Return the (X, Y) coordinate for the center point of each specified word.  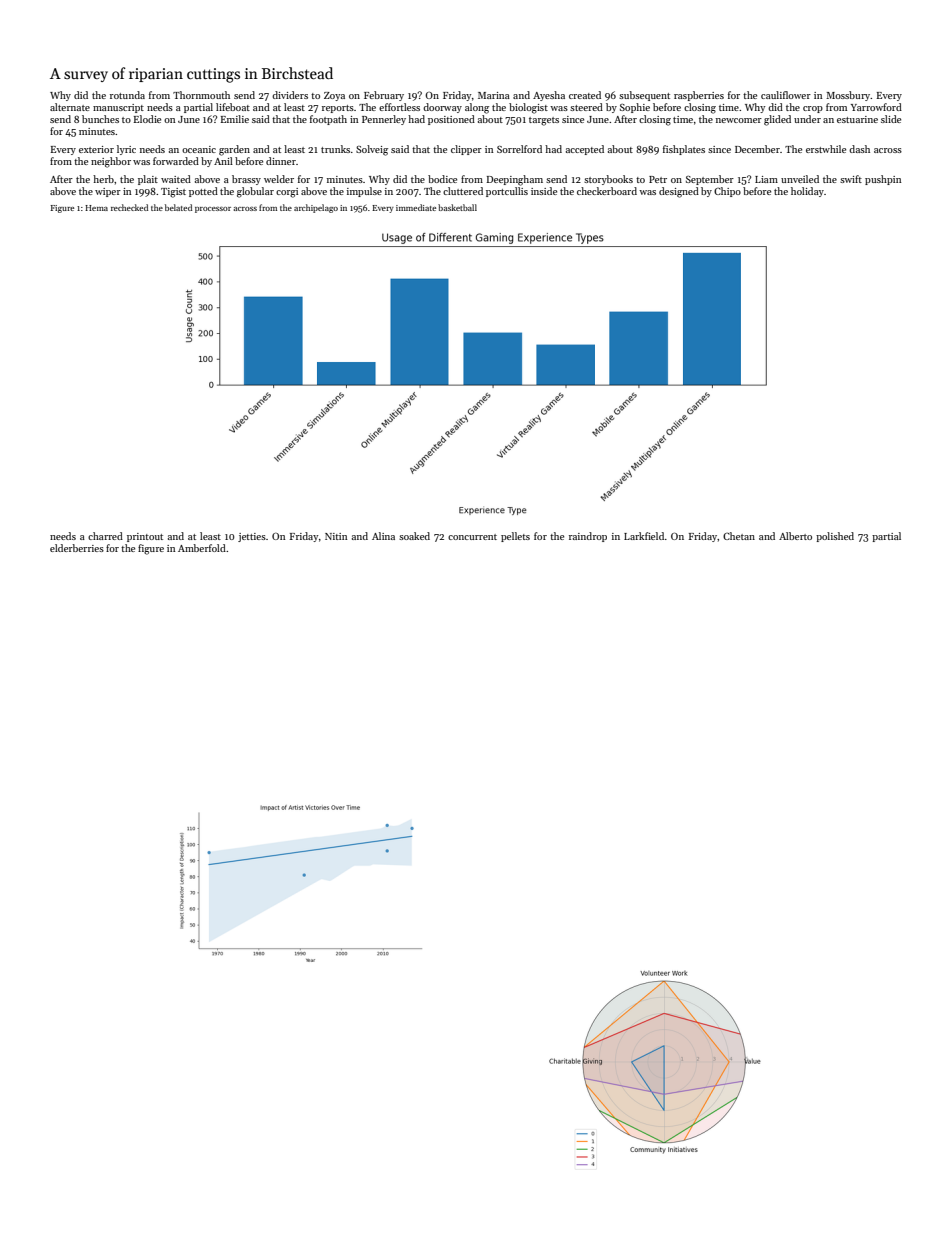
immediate (416, 207)
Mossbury (848, 96)
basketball (457, 207)
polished (835, 537)
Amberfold (202, 548)
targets (544, 121)
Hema (96, 208)
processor (213, 210)
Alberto (795, 536)
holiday (807, 192)
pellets (515, 537)
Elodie (147, 119)
